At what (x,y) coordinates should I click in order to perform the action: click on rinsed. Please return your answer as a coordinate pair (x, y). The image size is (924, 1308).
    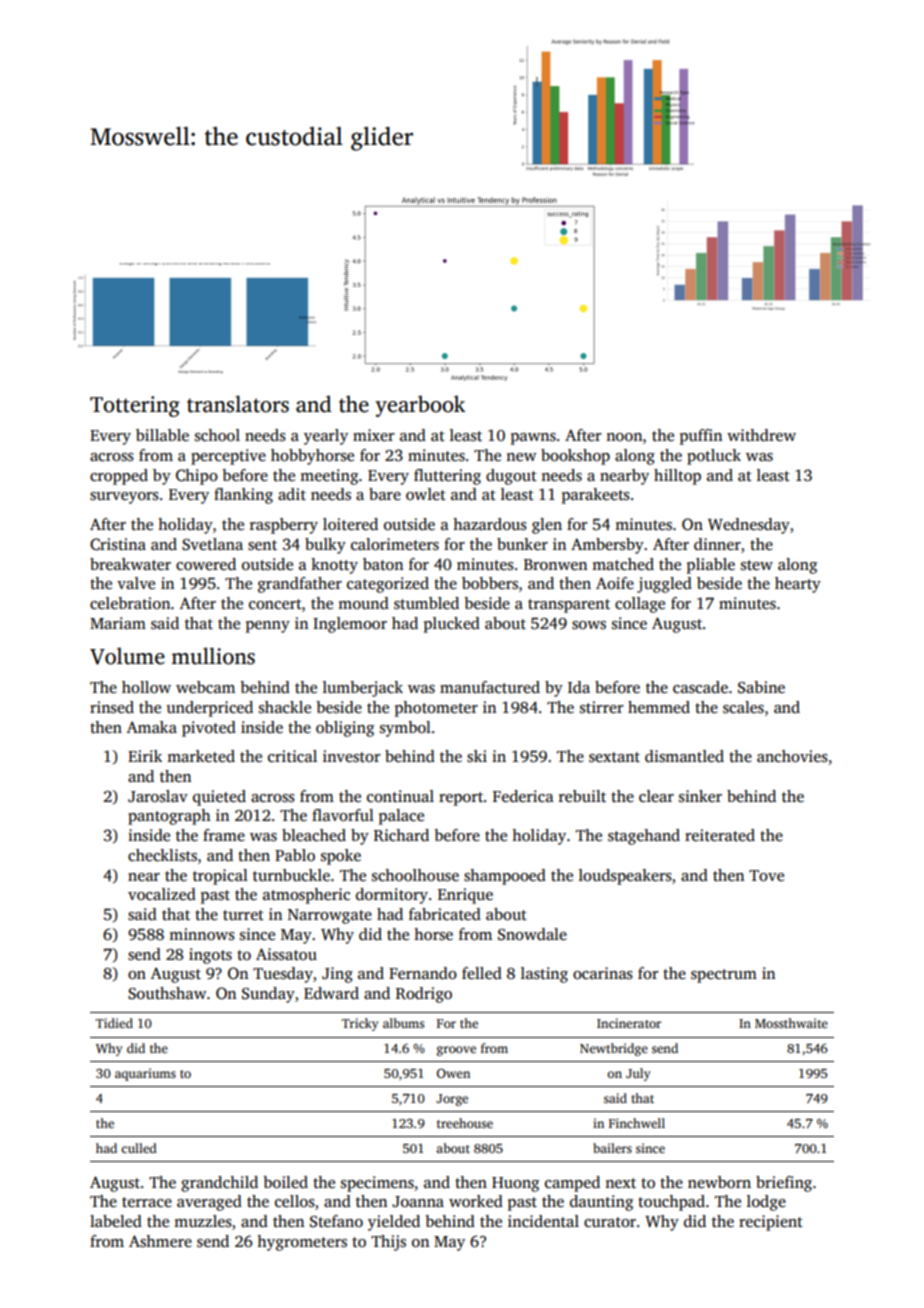
    Looking at the image, I should click on (112, 707).
